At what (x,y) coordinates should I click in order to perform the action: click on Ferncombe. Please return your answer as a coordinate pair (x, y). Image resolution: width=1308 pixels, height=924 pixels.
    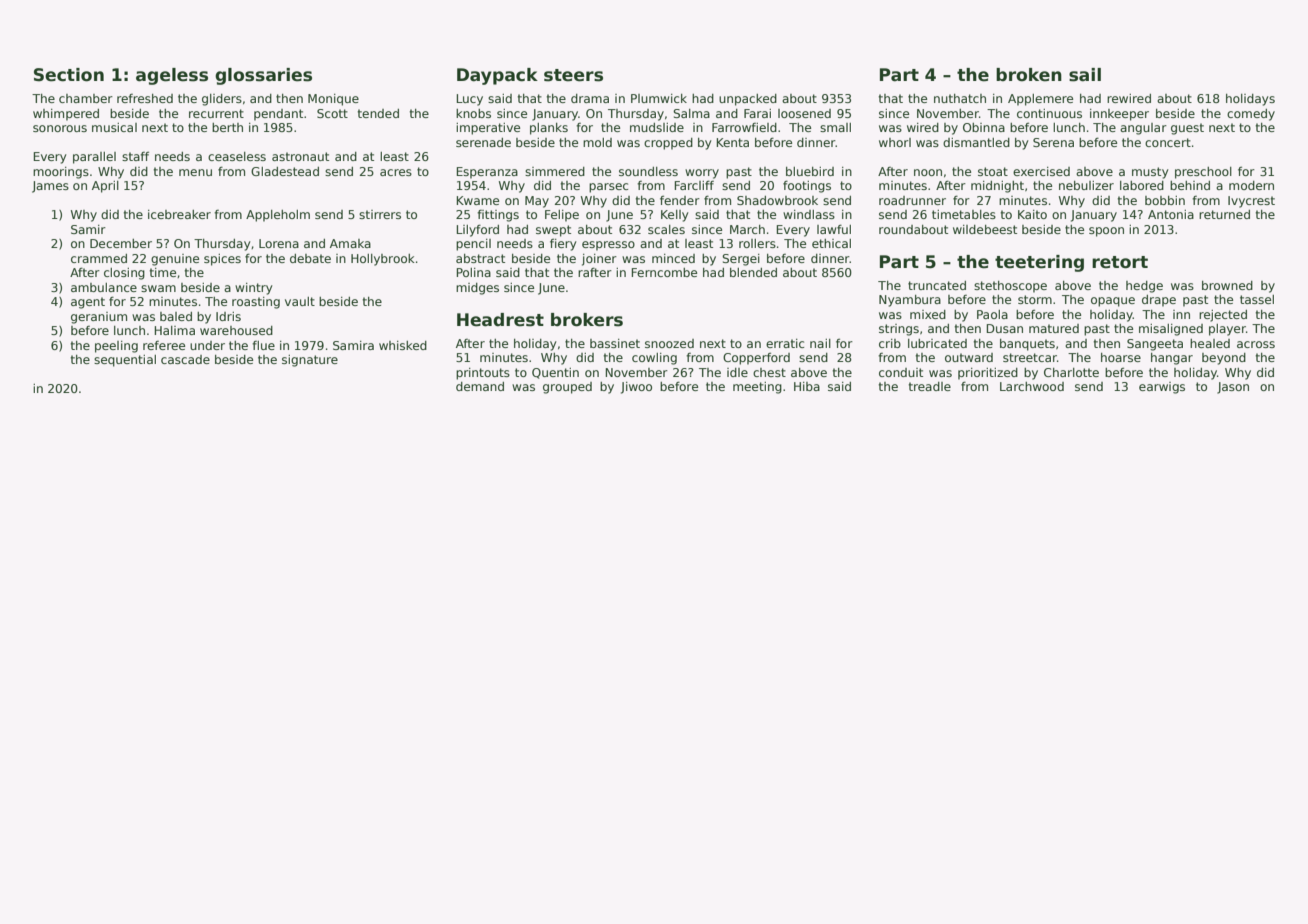
    Looking at the image, I should click on (664, 272).
